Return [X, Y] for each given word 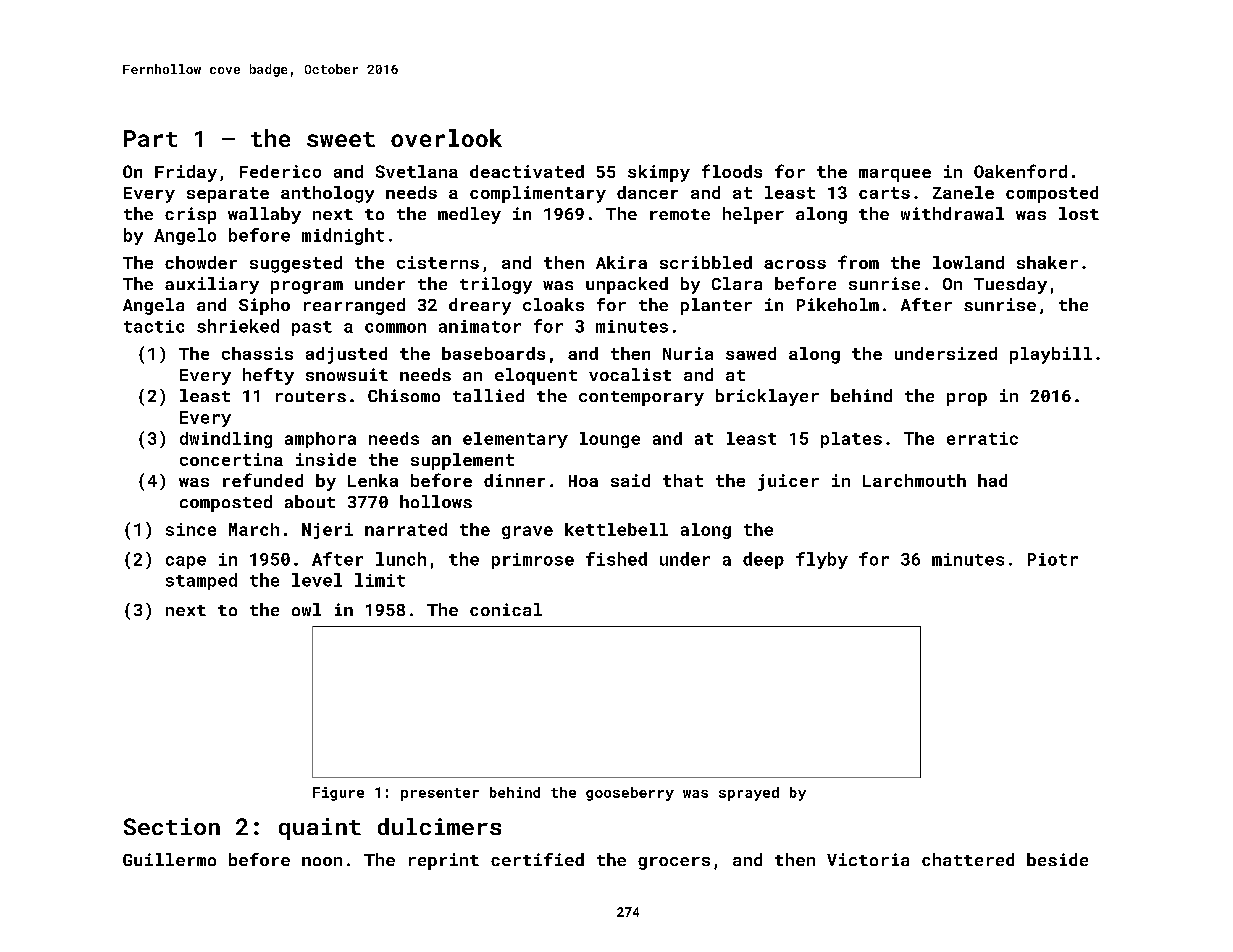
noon [322, 861]
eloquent [536, 376]
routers [311, 396]
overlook [446, 138]
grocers [674, 863]
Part [150, 138]
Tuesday [1010, 285]
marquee [895, 175]
